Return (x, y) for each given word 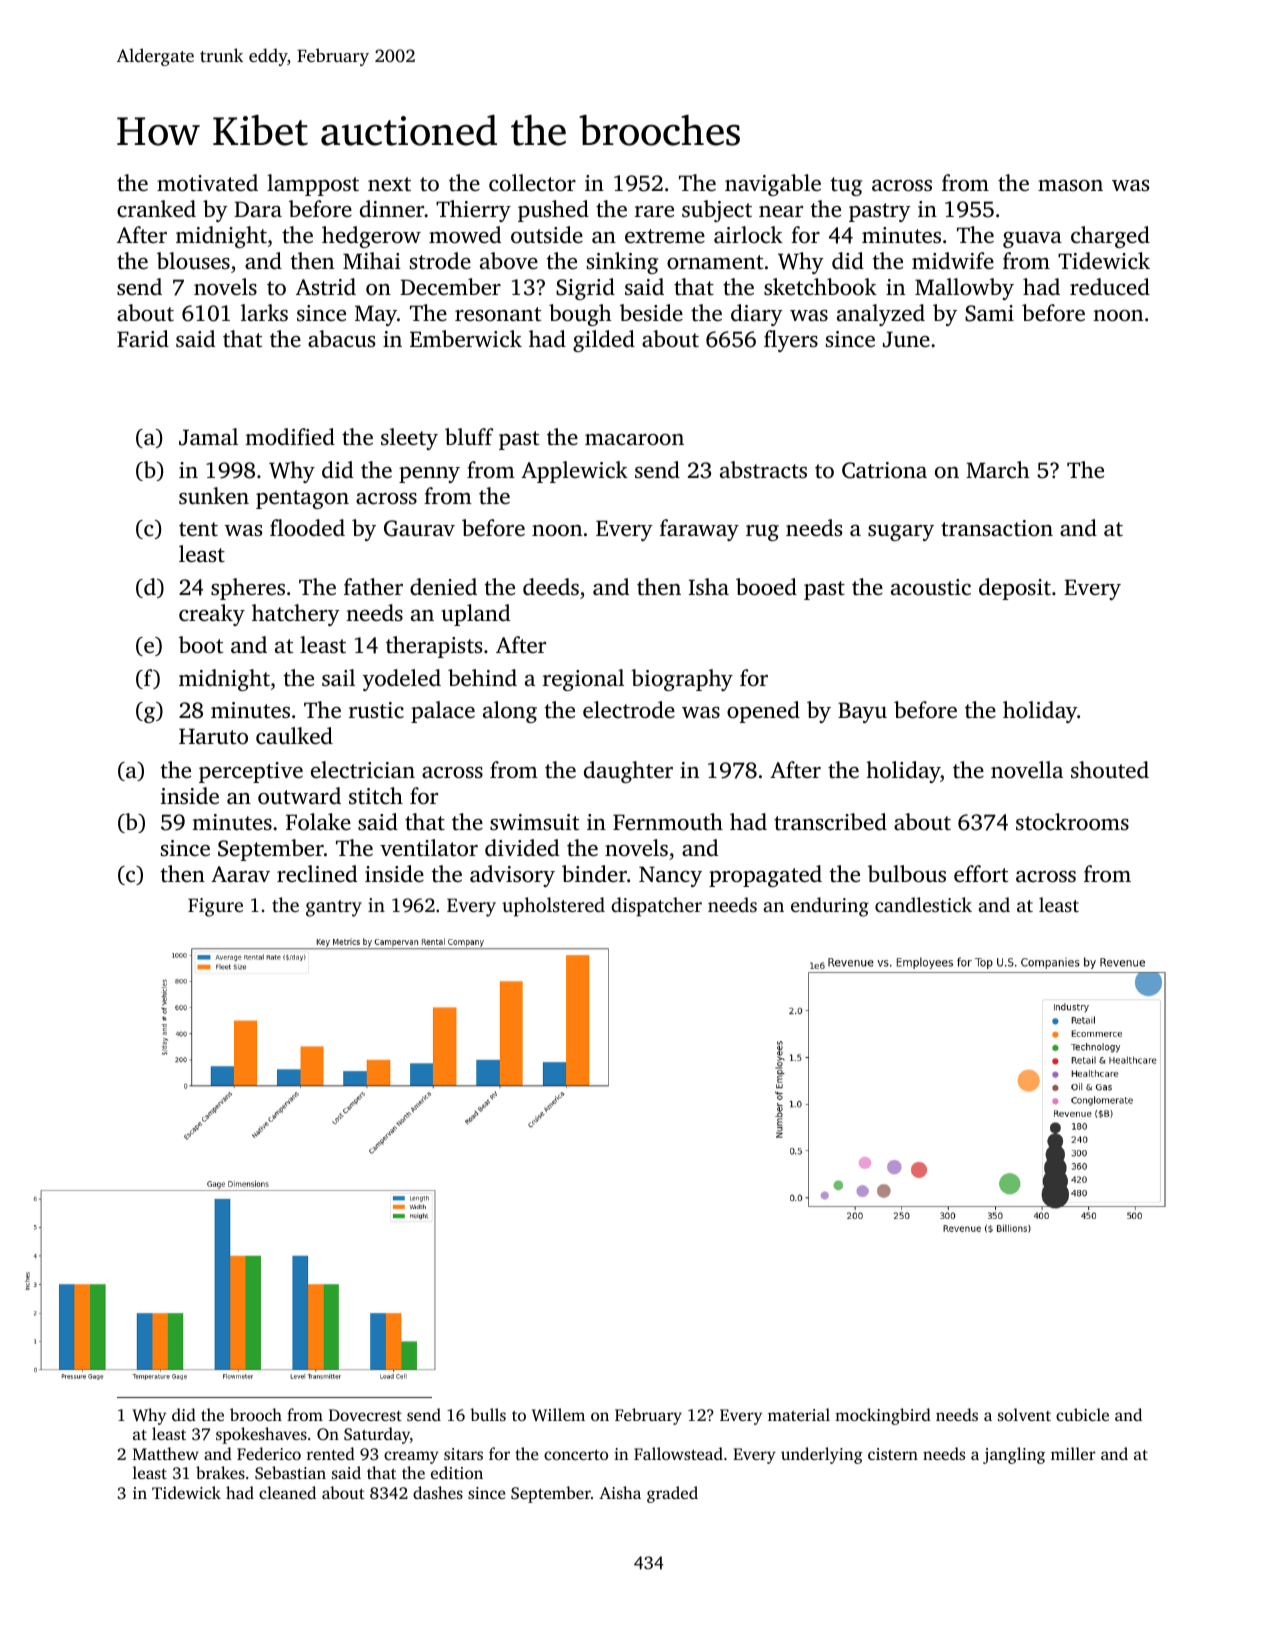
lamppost (313, 185)
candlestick (923, 904)
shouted (1110, 770)
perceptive (251, 772)
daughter (628, 772)
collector (532, 183)
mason (1070, 185)
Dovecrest (365, 1415)
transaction (997, 528)
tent (198, 529)
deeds (551, 587)
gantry (334, 908)
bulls (488, 1414)
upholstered (553, 907)
